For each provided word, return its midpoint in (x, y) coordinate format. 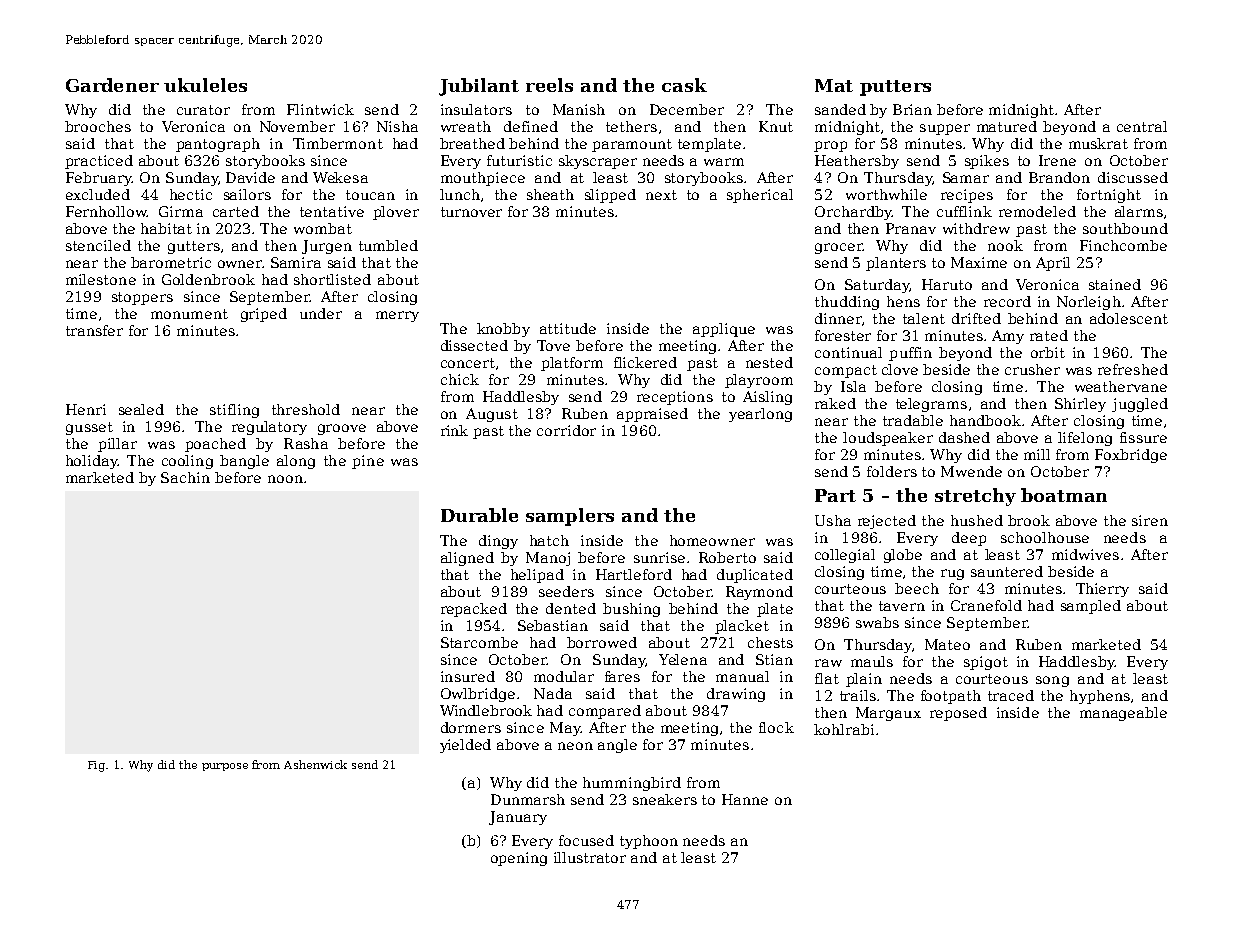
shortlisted (332, 279)
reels (549, 85)
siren (1150, 520)
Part (835, 495)
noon (285, 479)
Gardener (112, 85)
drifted (976, 318)
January (518, 818)
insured (468, 676)
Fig (97, 766)
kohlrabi (844, 729)
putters (895, 88)
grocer (838, 248)
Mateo (947, 644)
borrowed (602, 642)
